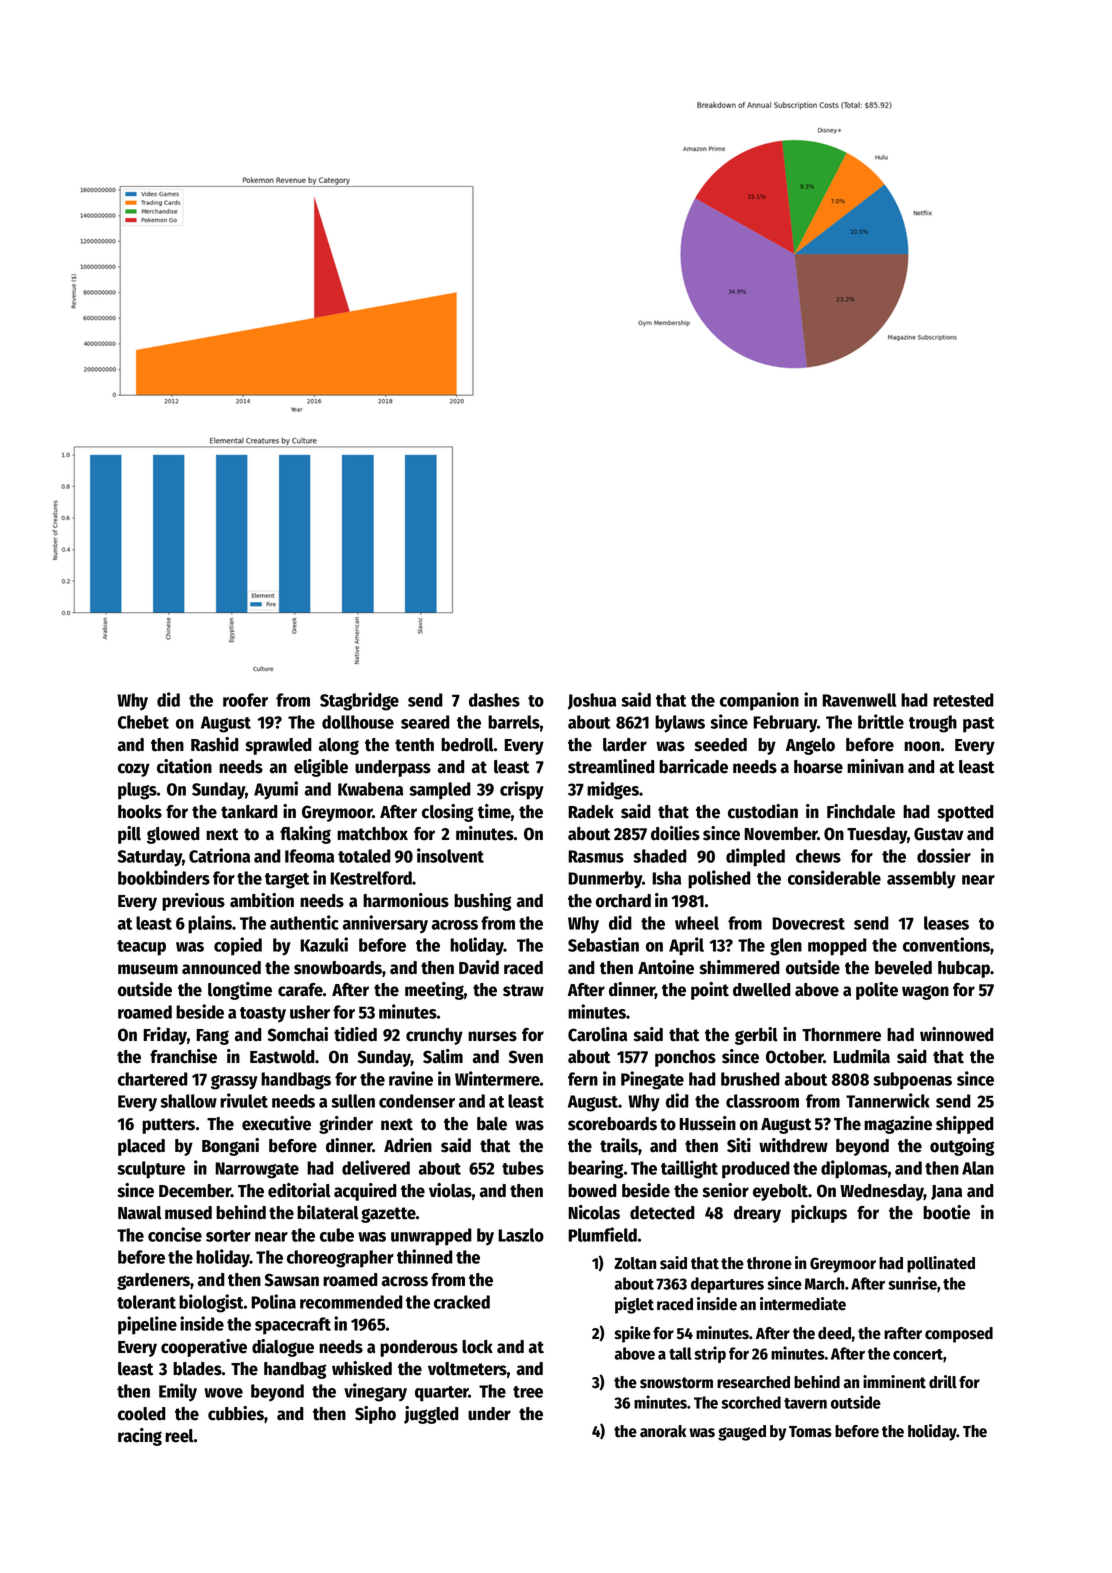  What do you see at coordinates (245, 700) in the document?
I see `roofer` at bounding box center [245, 700].
